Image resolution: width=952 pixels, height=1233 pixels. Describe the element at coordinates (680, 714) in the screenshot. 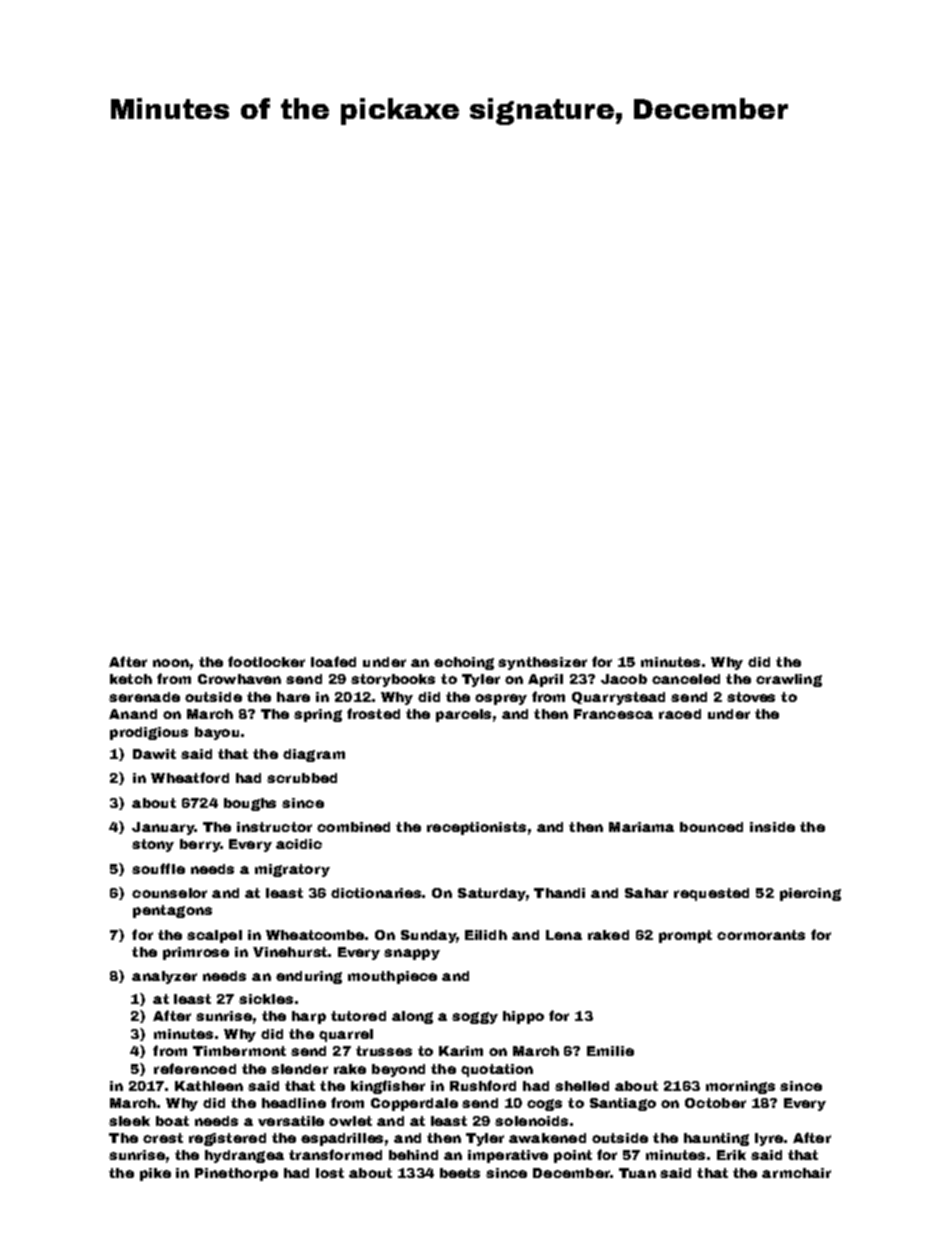

I see `raced` at that location.
